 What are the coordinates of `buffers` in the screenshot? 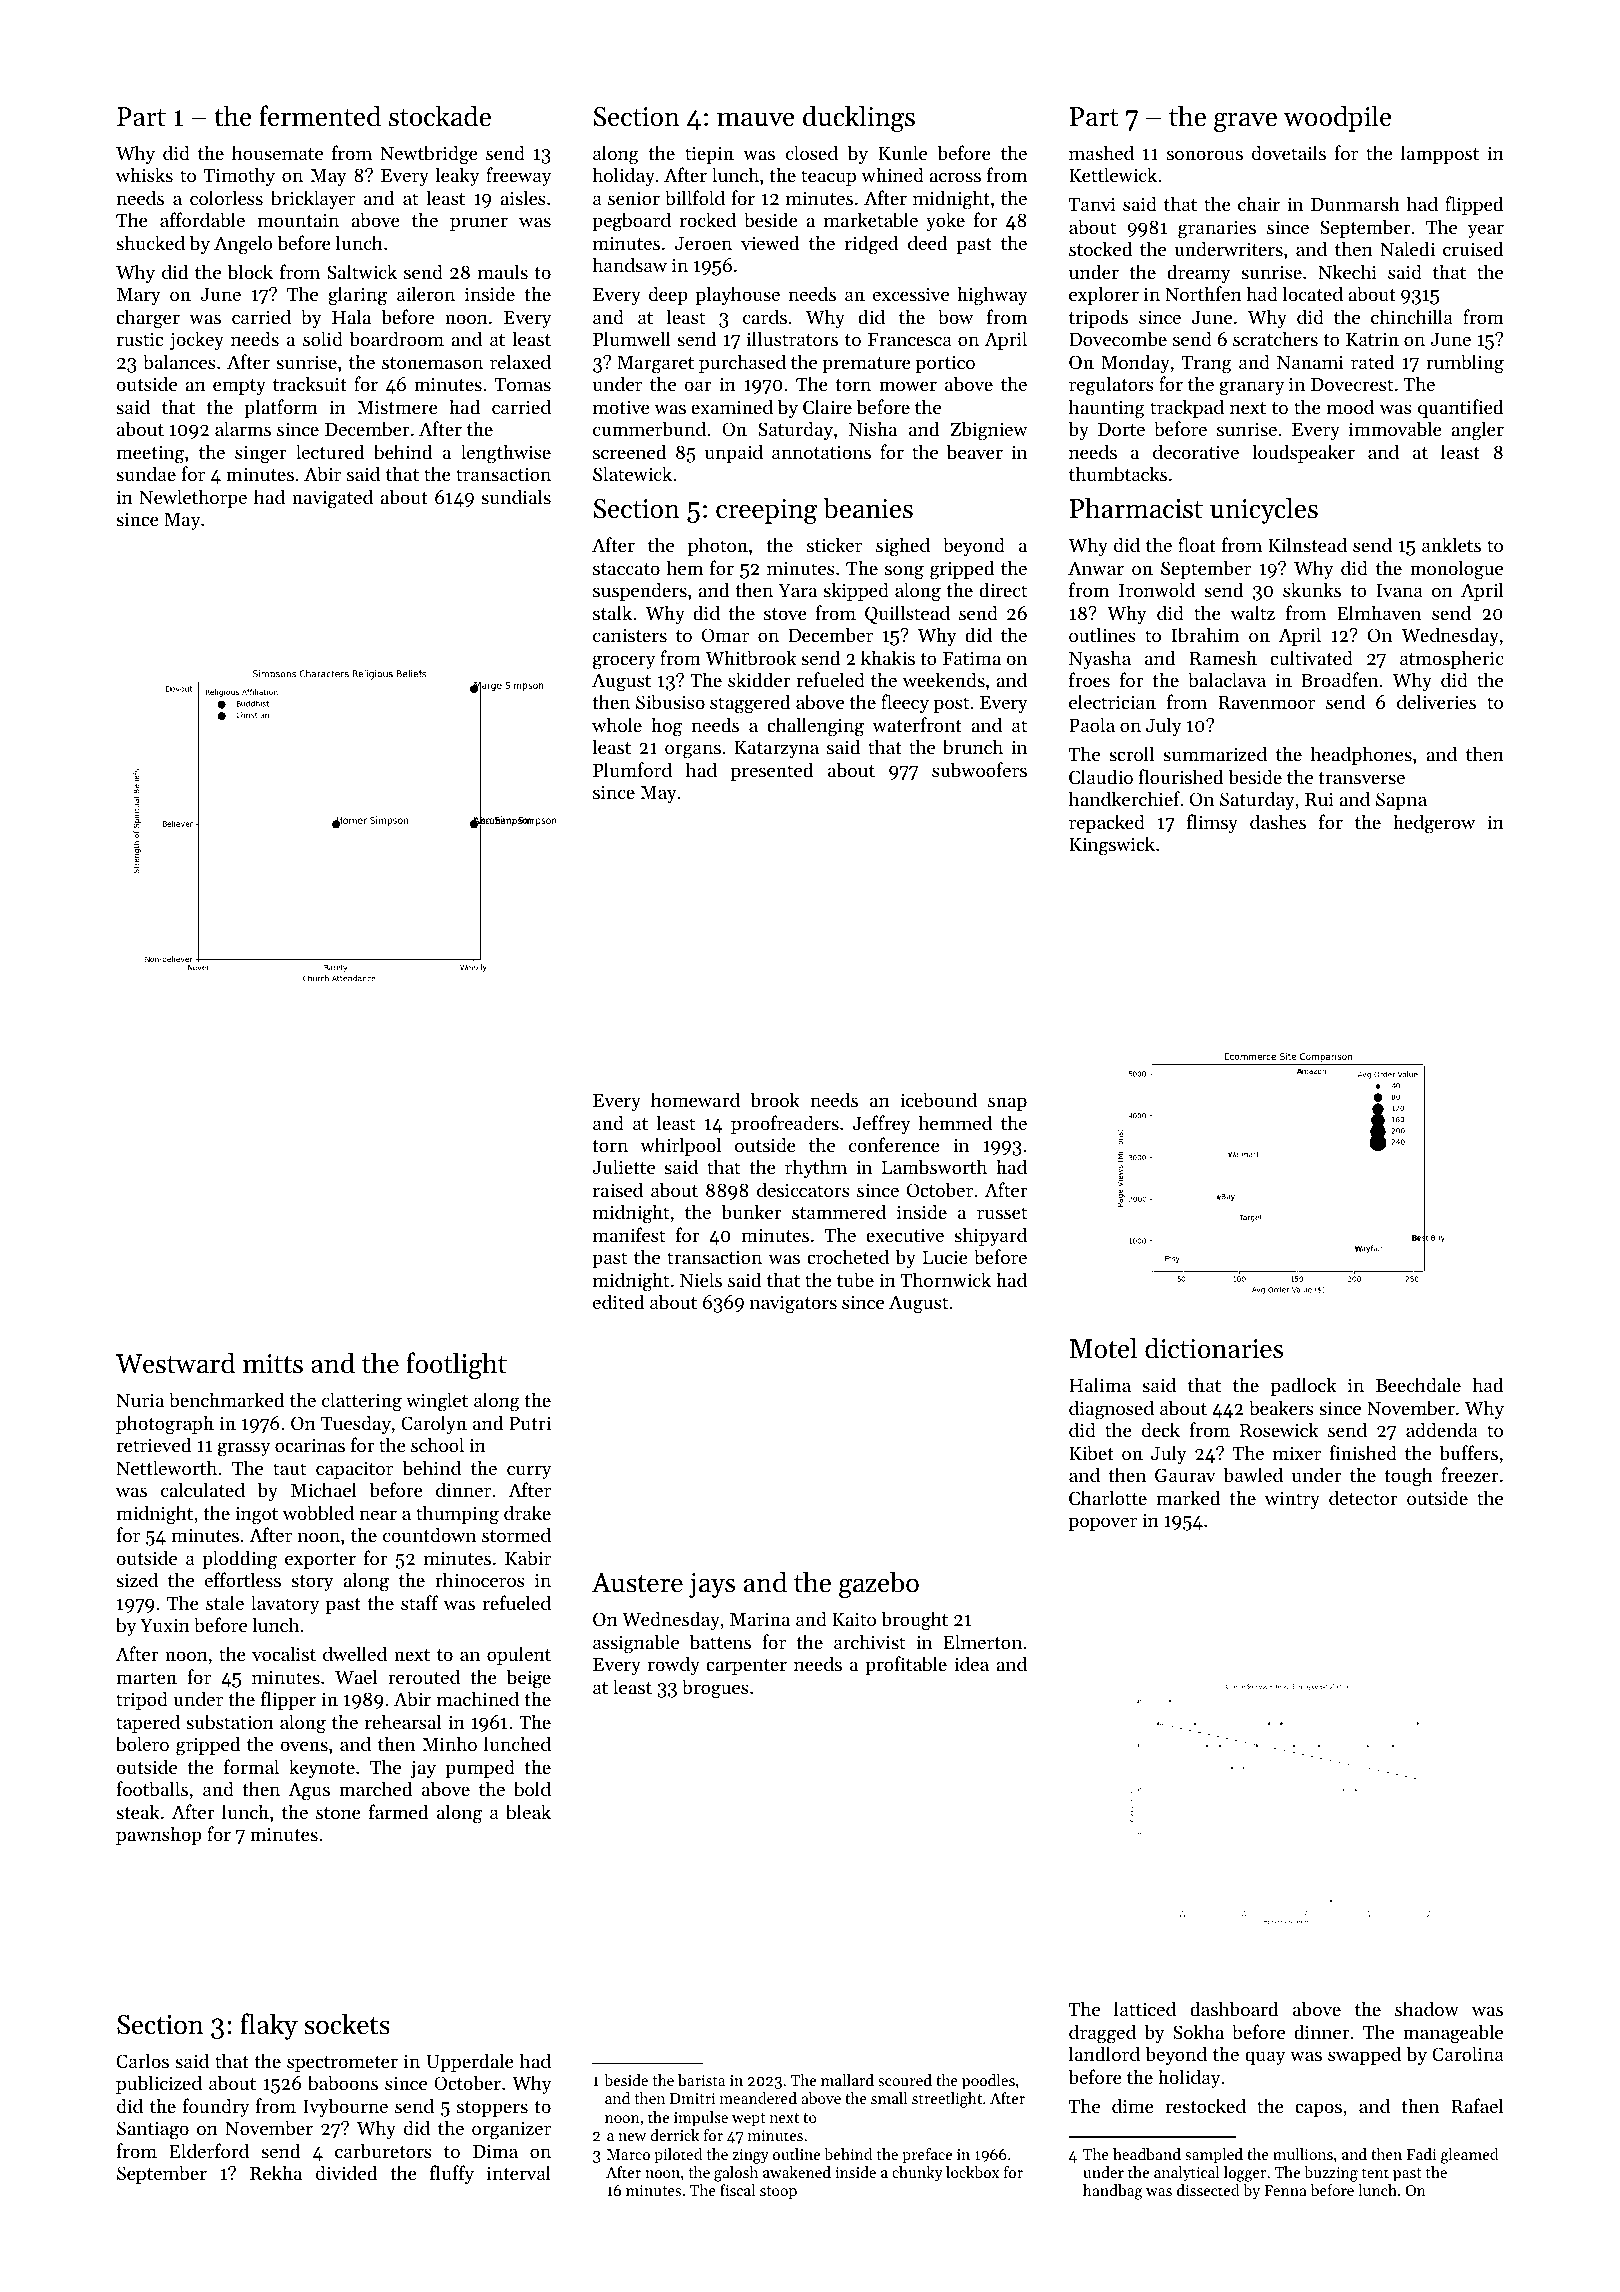 It's located at (1468, 1452).
